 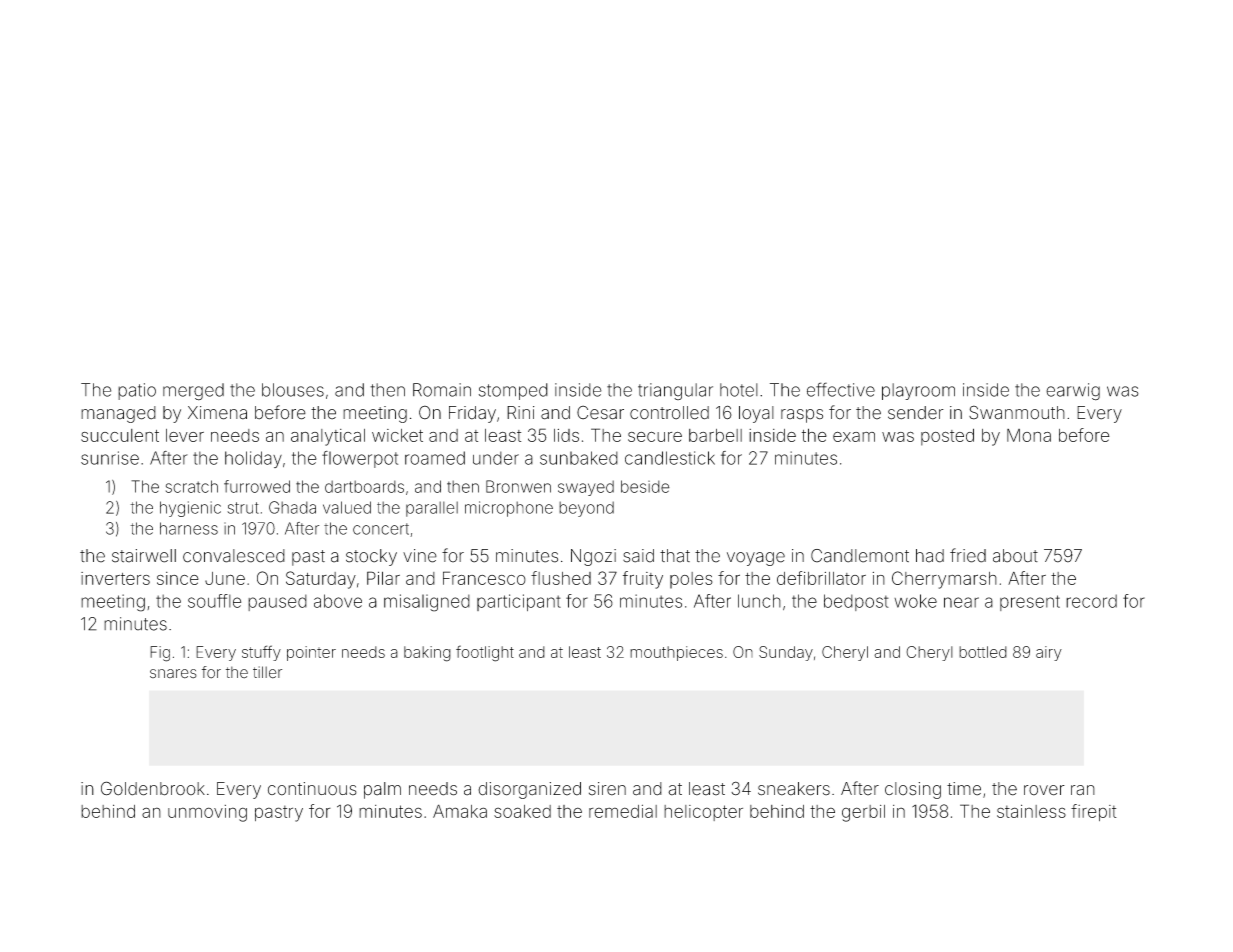 What do you see at coordinates (267, 672) in the screenshot?
I see `tiller` at bounding box center [267, 672].
